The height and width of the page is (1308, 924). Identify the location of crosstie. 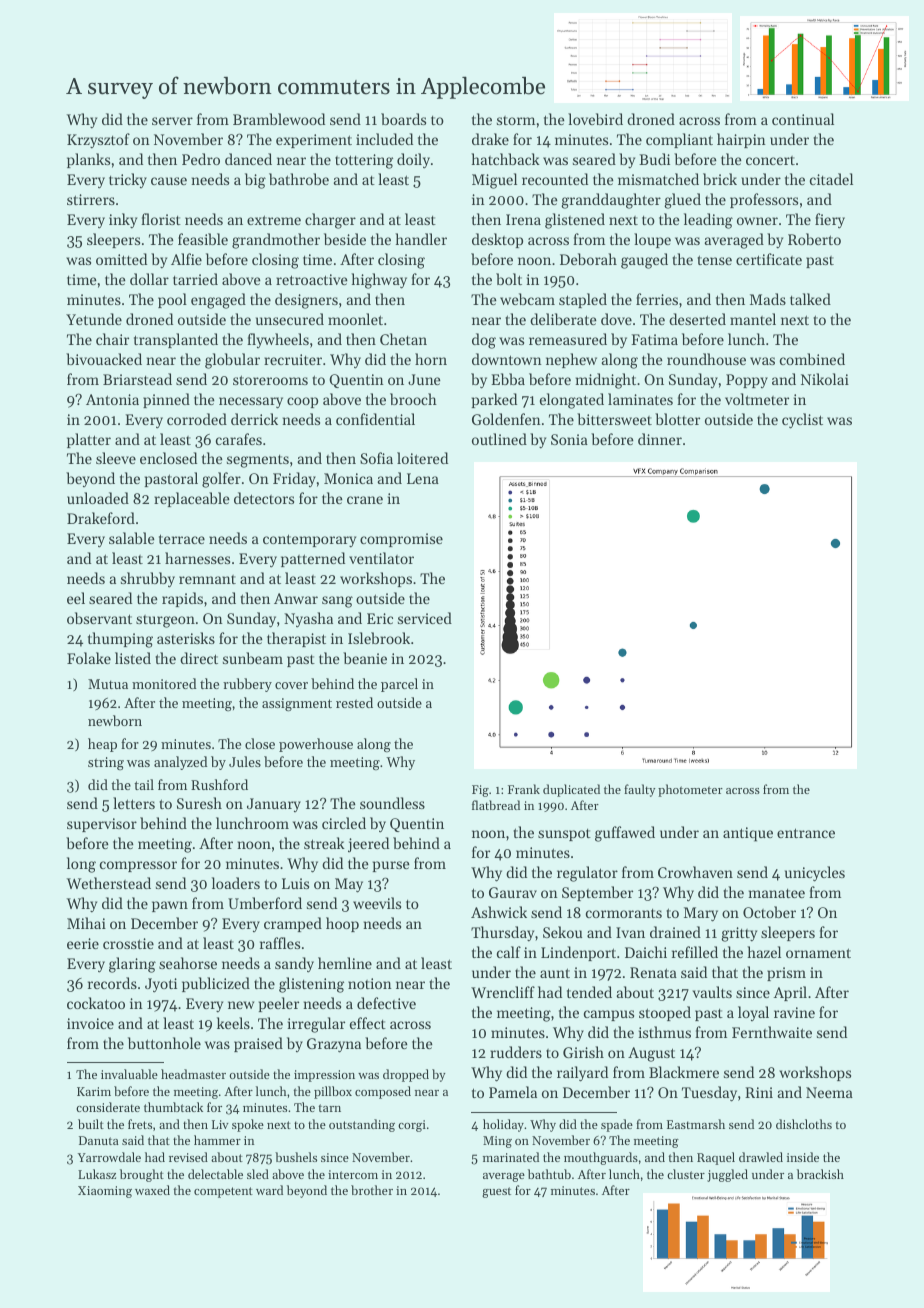
(128, 943).
